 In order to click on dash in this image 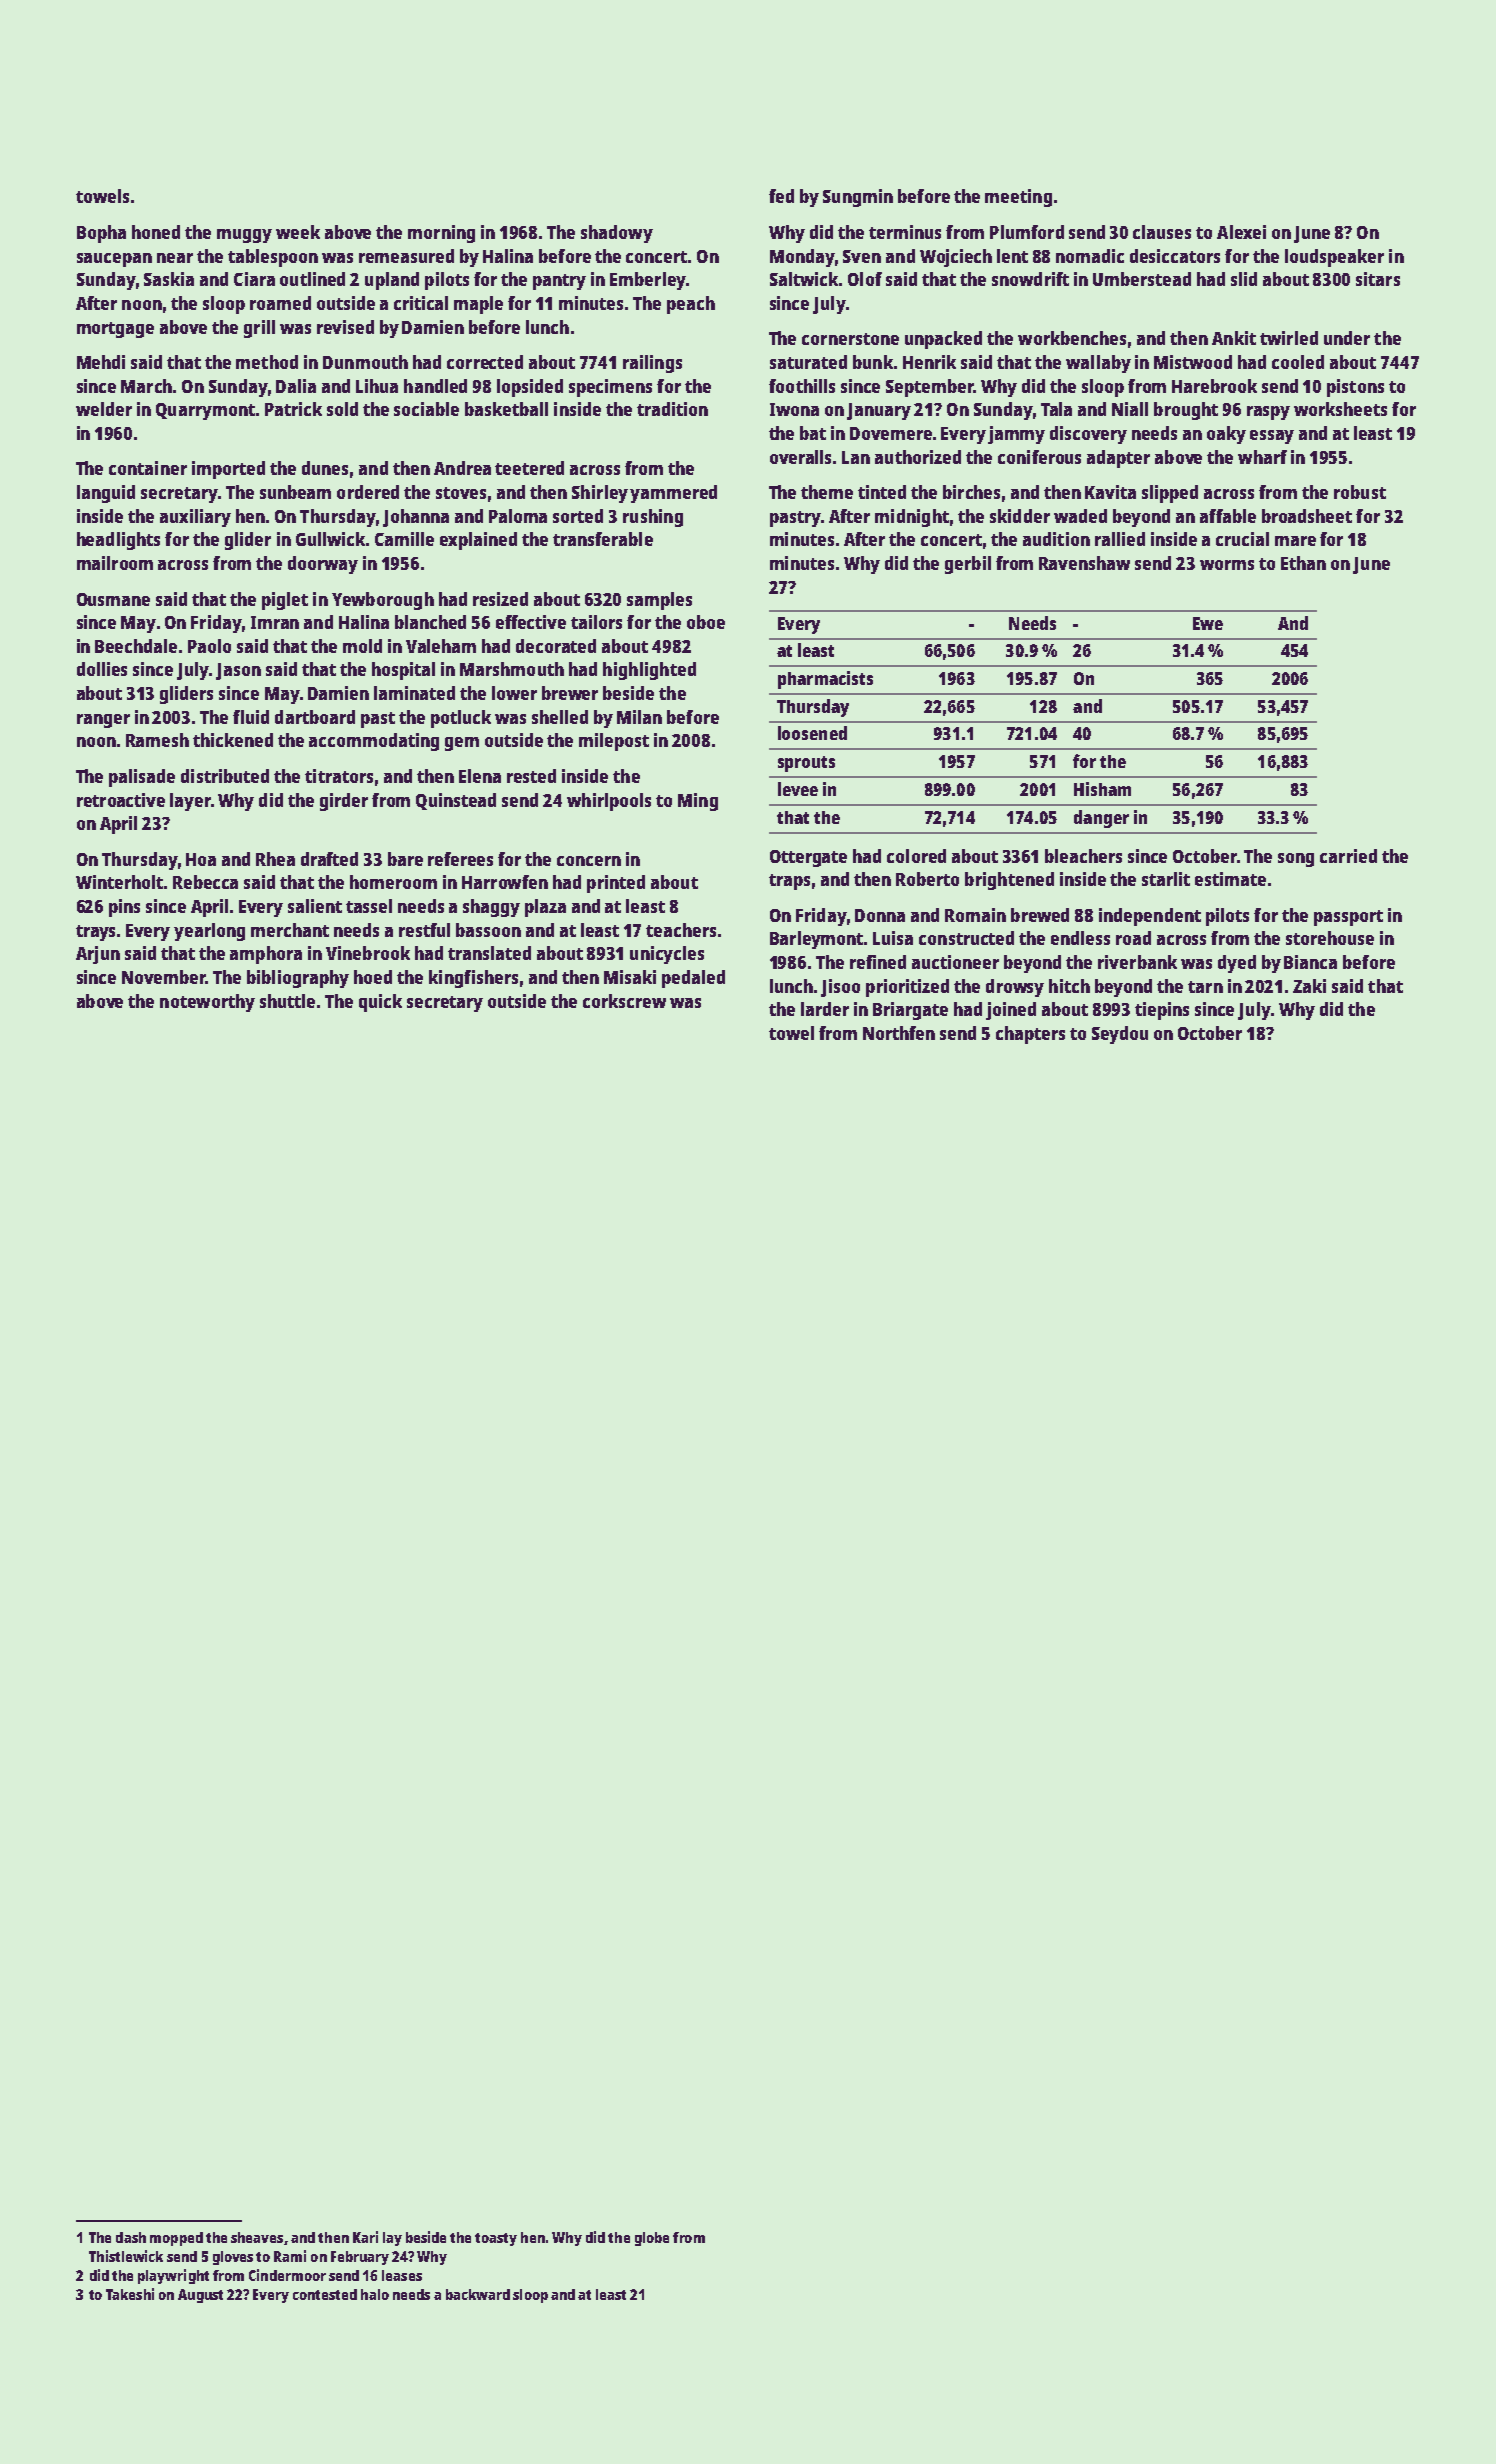, I will do `click(131, 2237)`.
